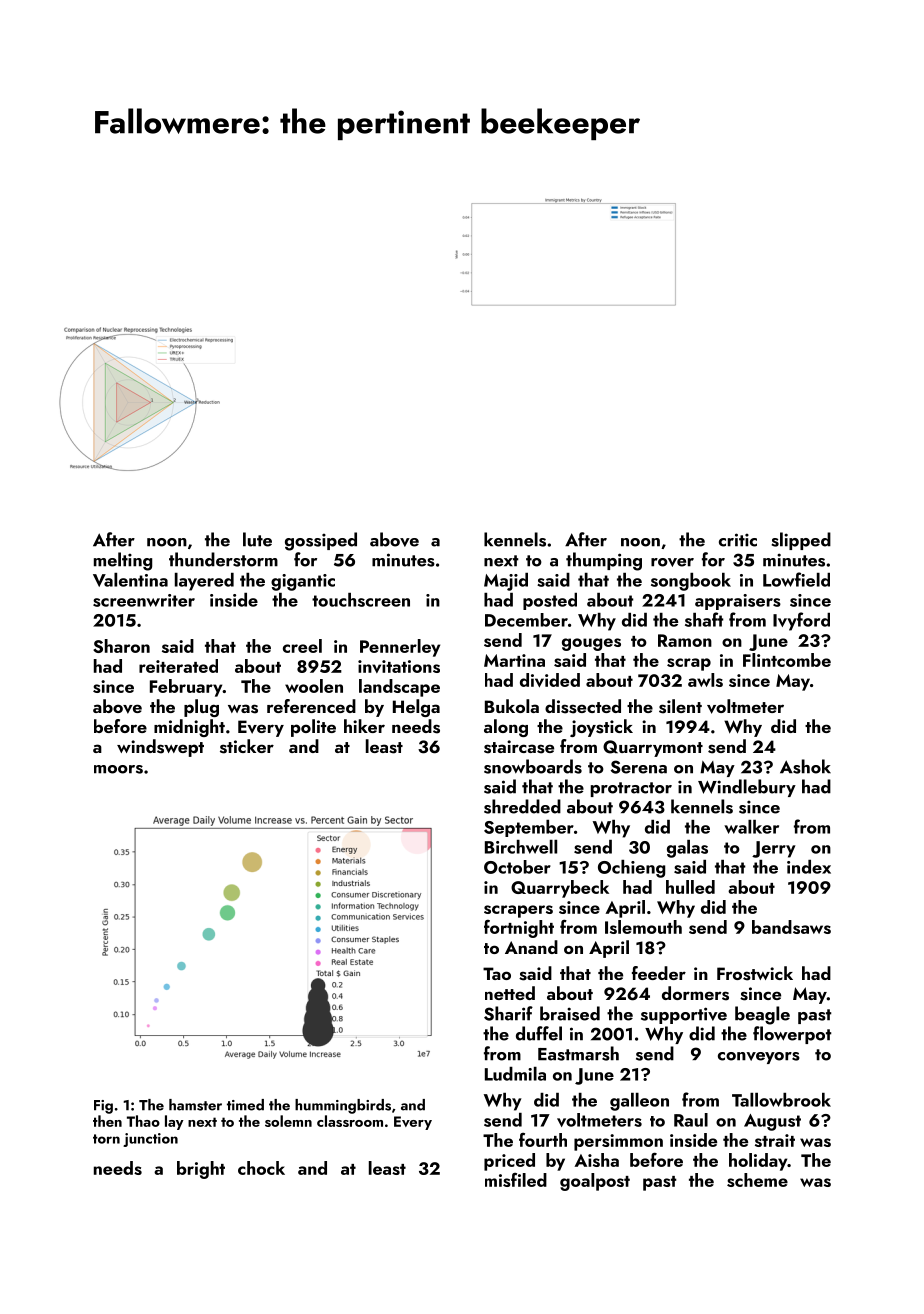 The width and height of the image is (924, 1314). Describe the element at coordinates (809, 867) in the image. I see `index` at that location.
